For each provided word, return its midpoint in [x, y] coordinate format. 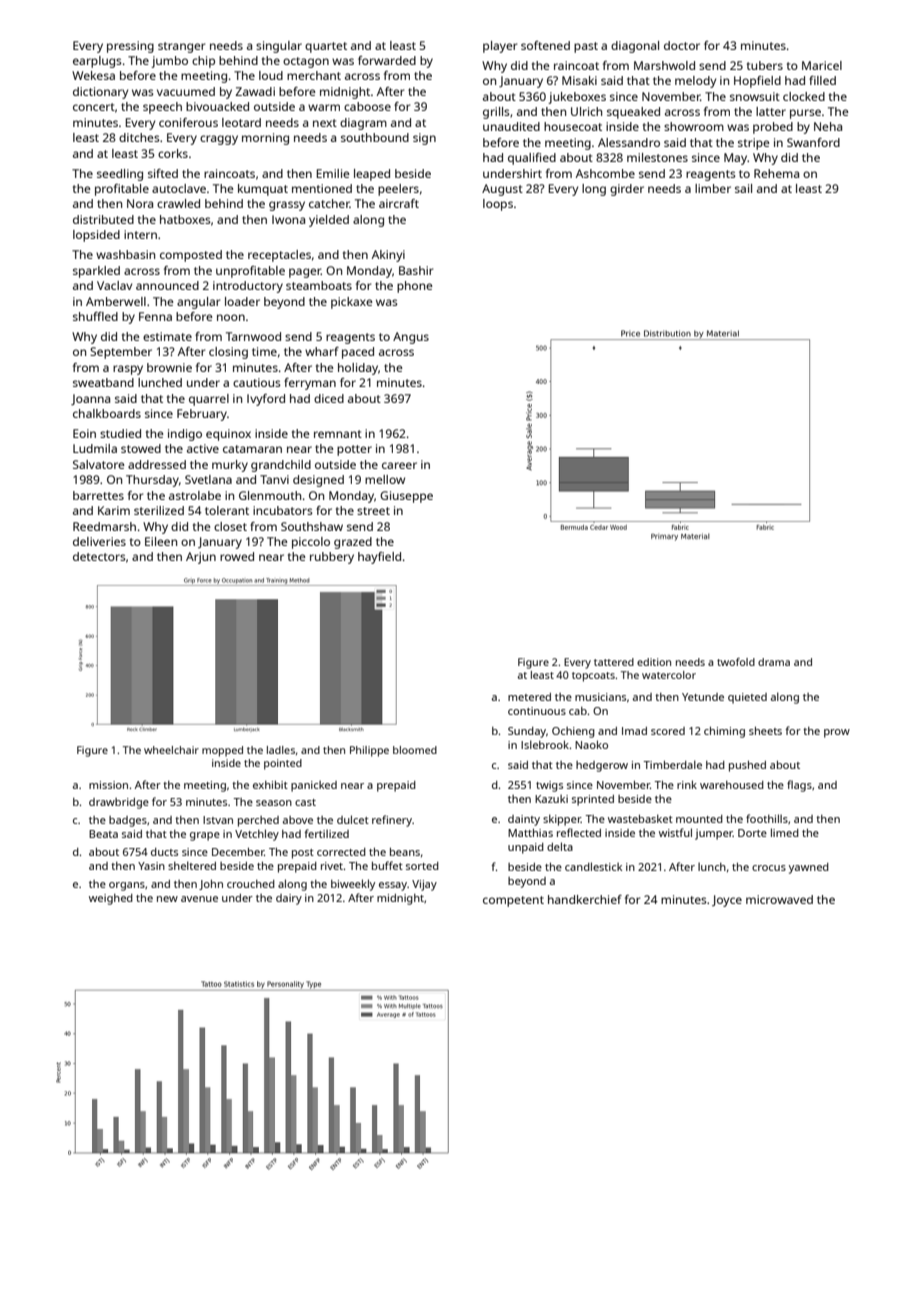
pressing [130, 47]
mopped [222, 751]
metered [529, 697]
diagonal [635, 47]
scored [668, 731]
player [500, 47]
